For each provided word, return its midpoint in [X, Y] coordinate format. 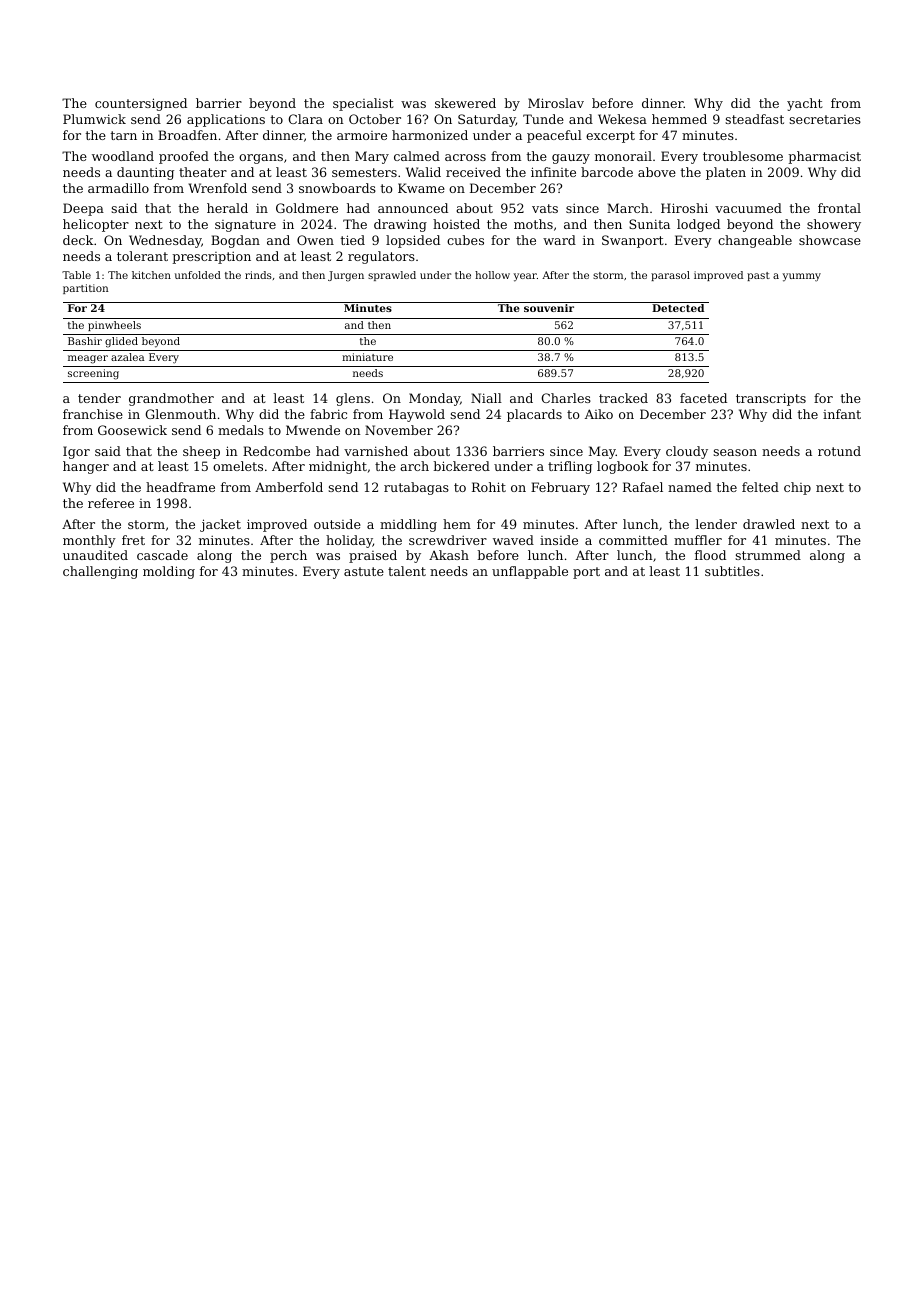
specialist [363, 104]
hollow [492, 275]
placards [534, 415]
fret [133, 540]
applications [226, 120]
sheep [201, 452]
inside [559, 540]
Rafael [643, 487]
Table [76, 275]
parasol [670, 276]
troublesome [743, 156]
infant [842, 414]
